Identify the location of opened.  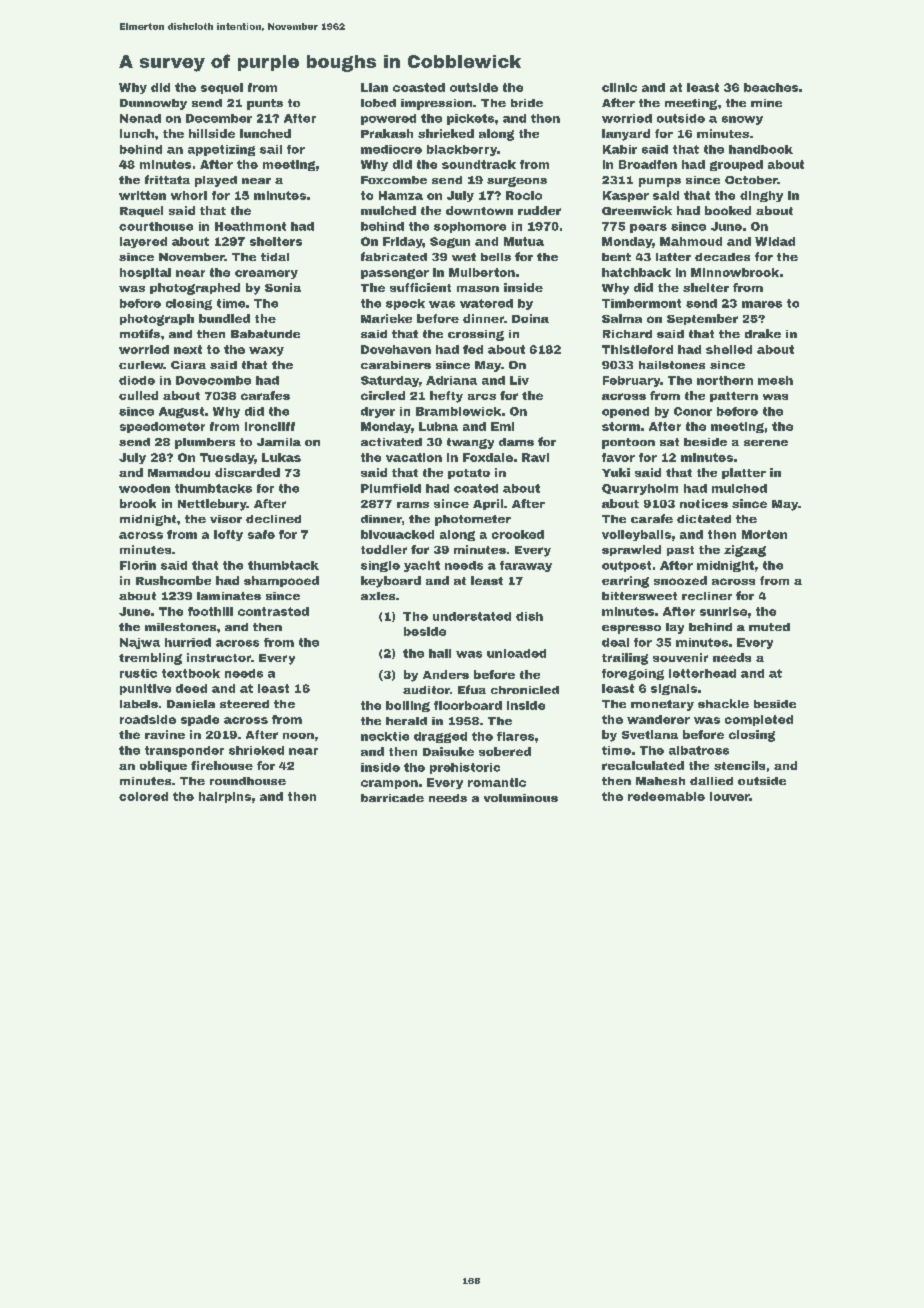
(625, 412).
